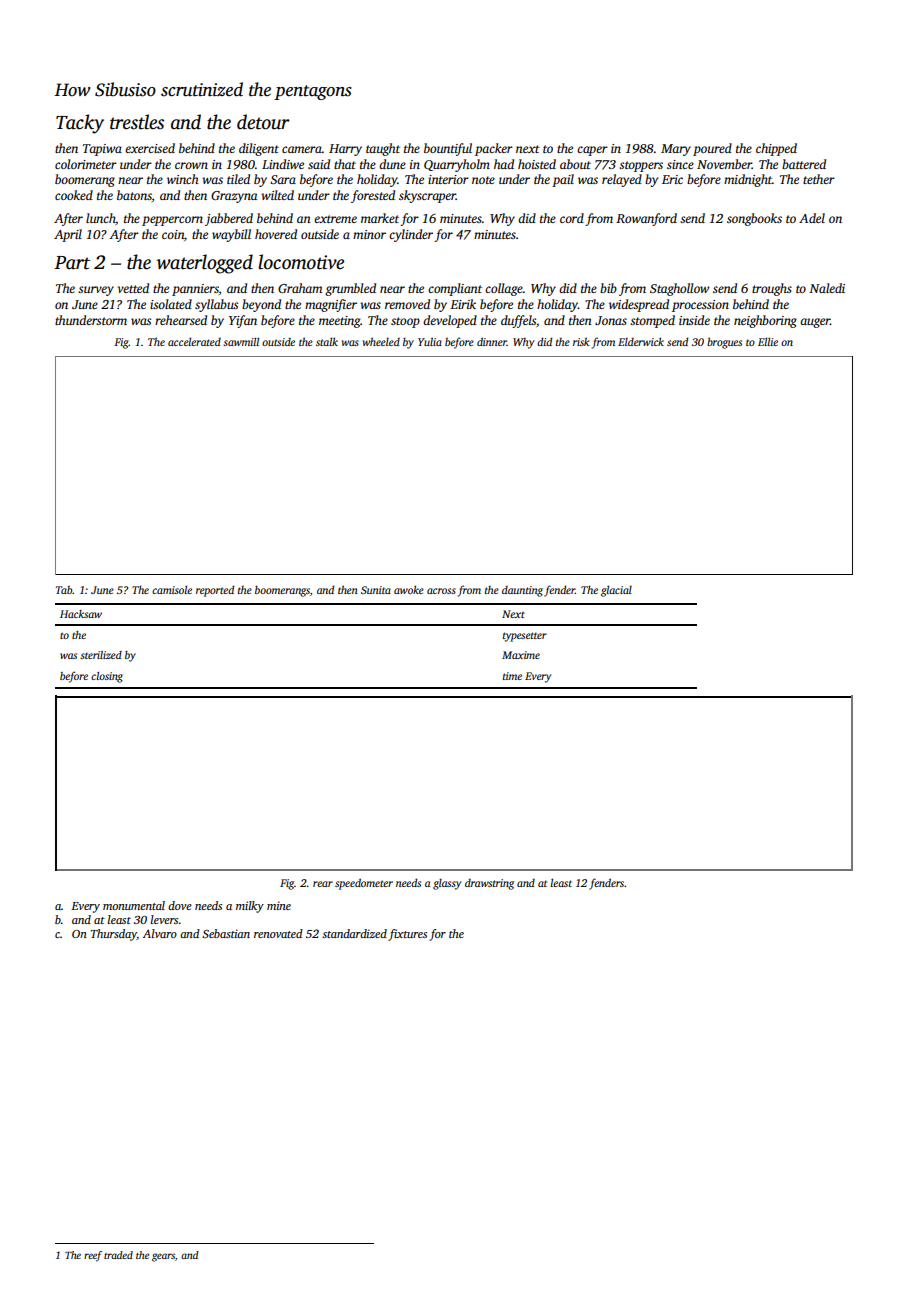  I want to click on rear, so click(323, 884).
